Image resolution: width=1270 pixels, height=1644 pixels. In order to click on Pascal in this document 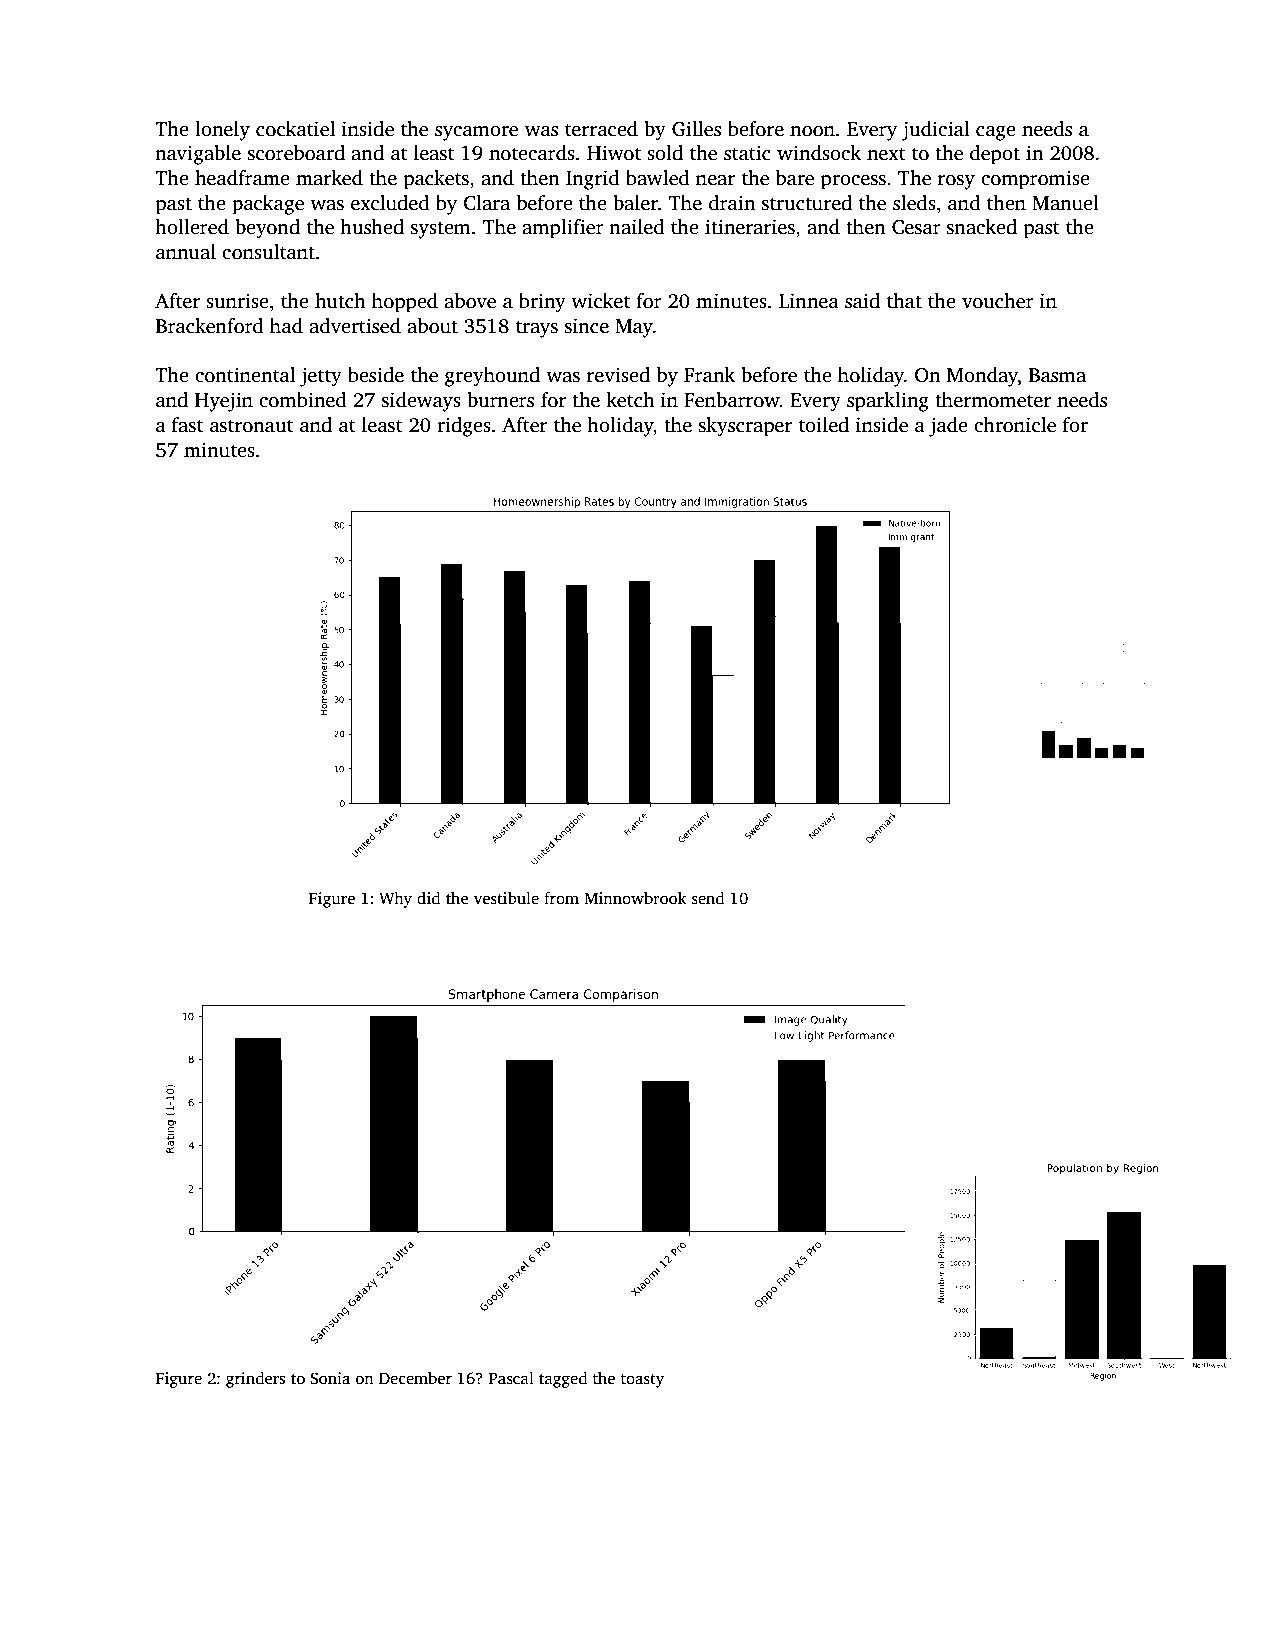, I will do `click(511, 1378)`.
